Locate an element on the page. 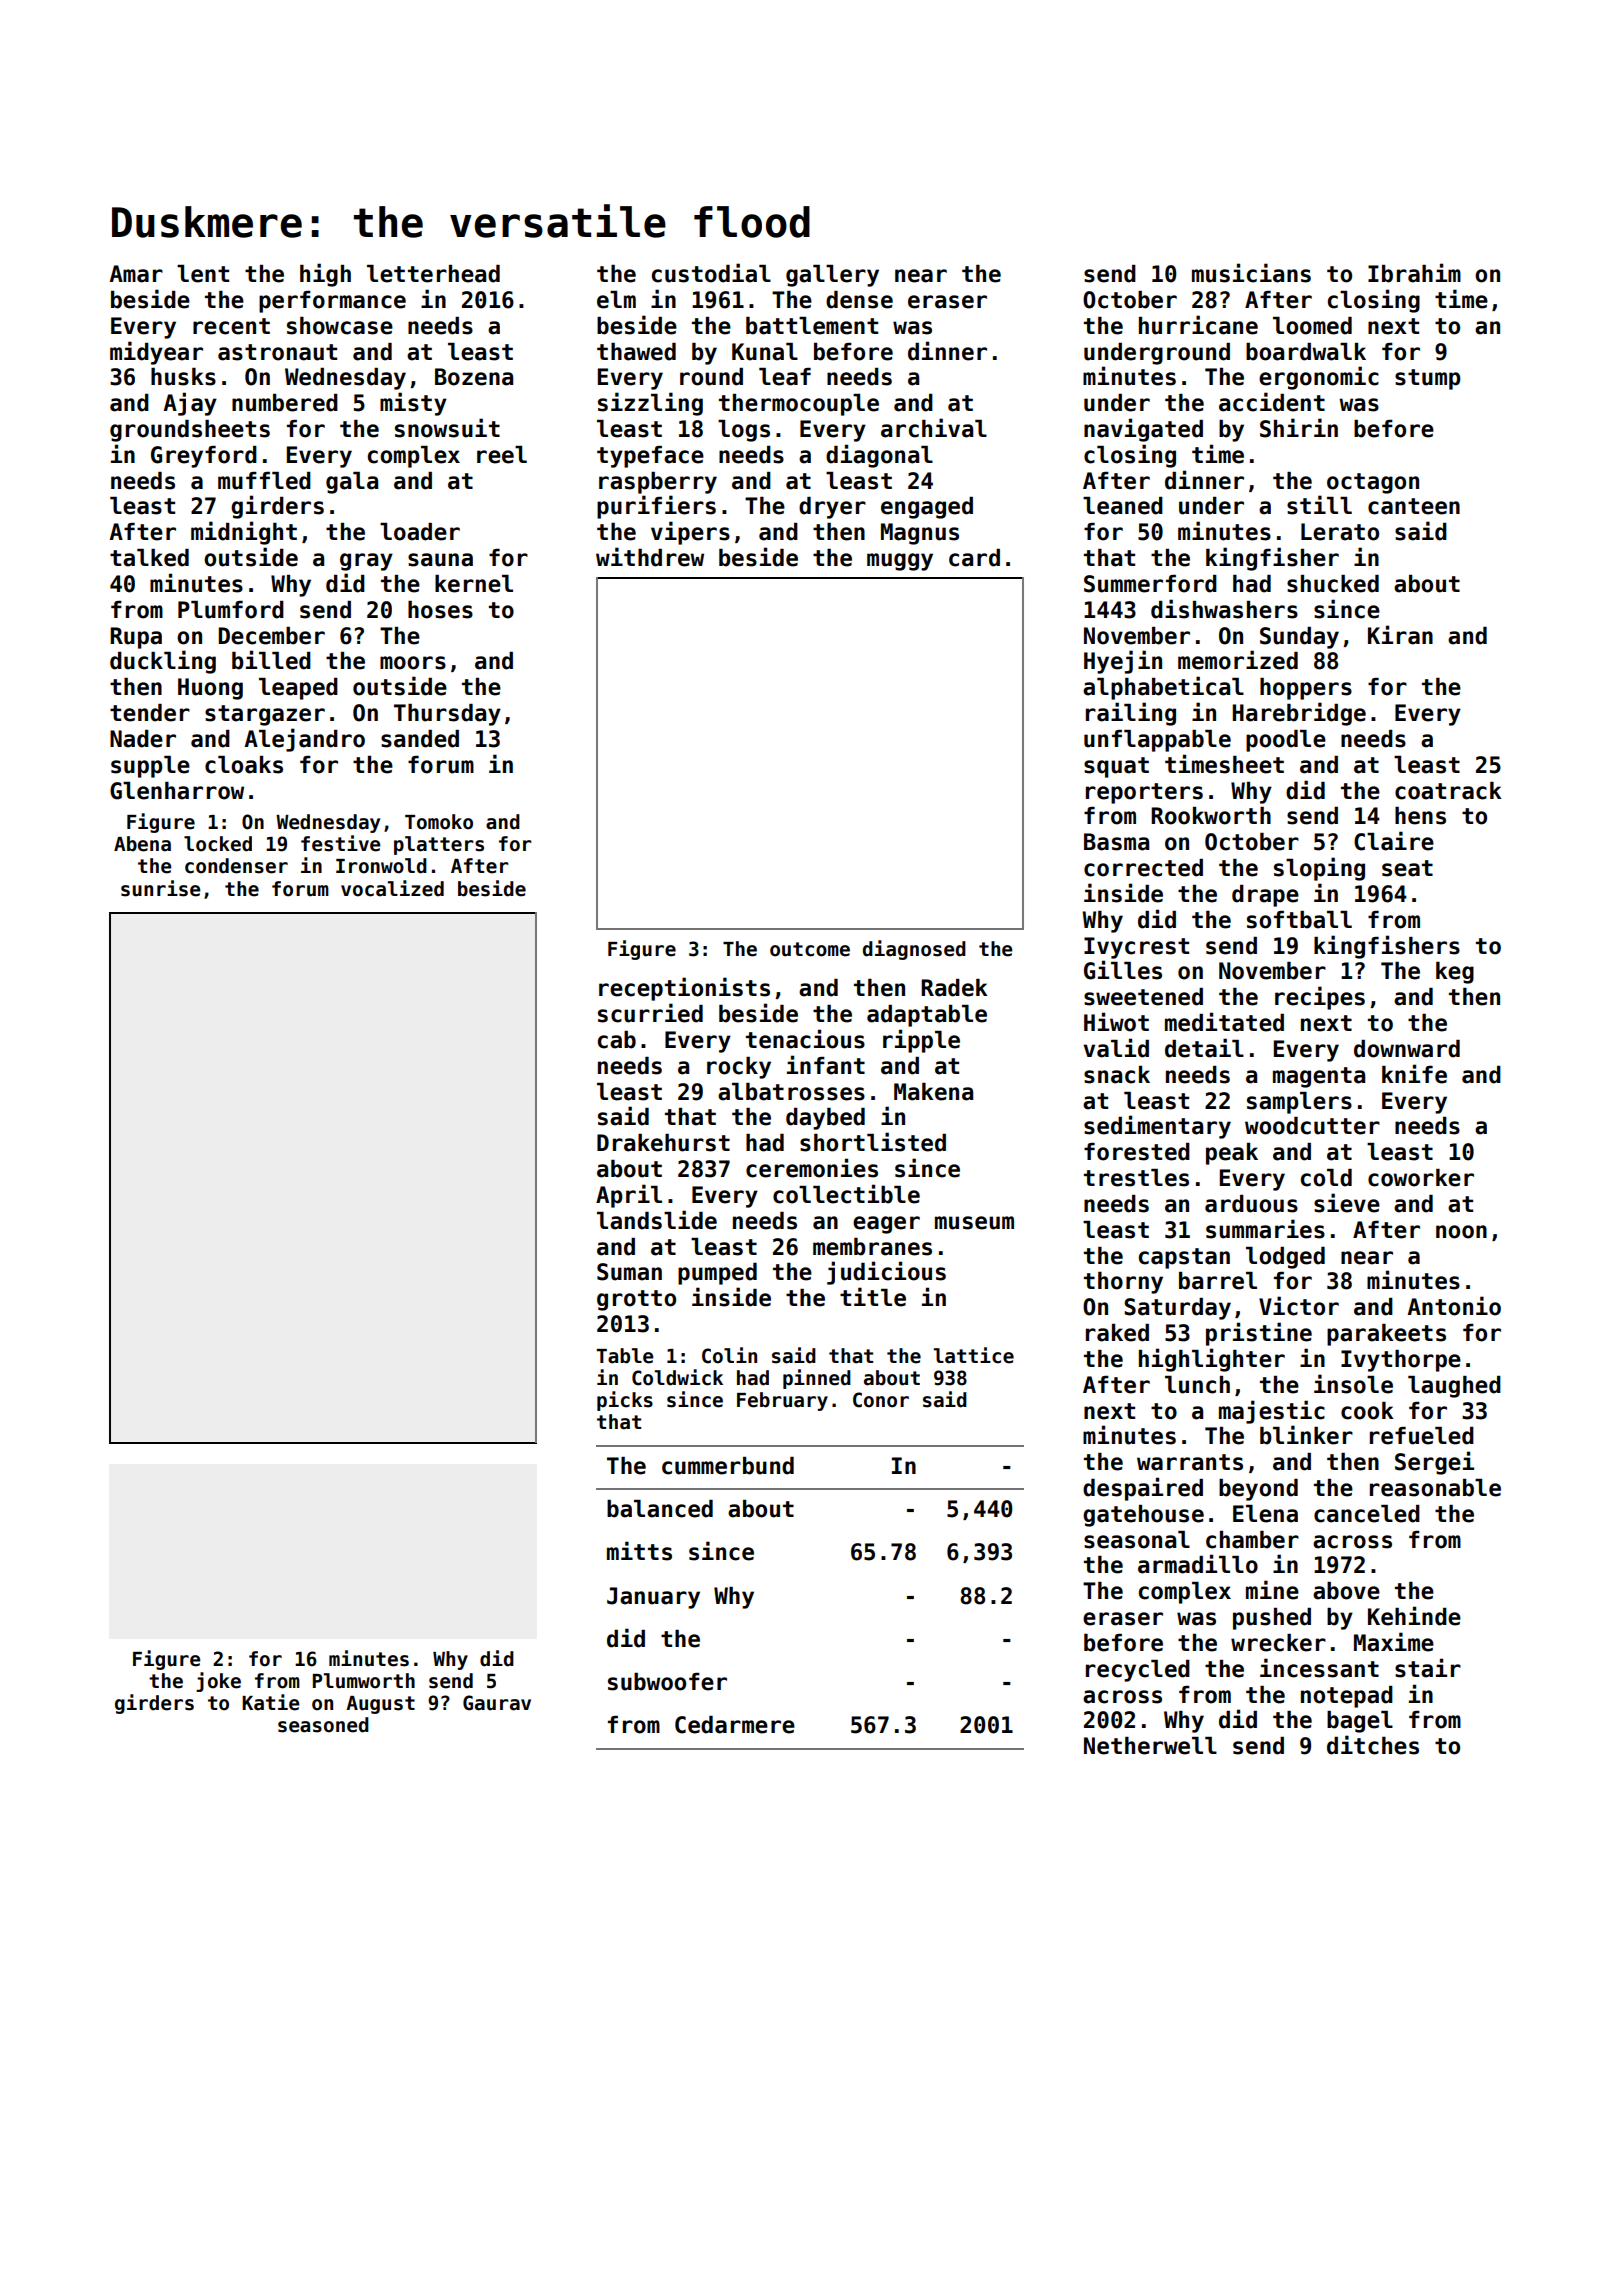 The height and width of the page is (2292, 1620). ditches is located at coordinates (1373, 1745).
